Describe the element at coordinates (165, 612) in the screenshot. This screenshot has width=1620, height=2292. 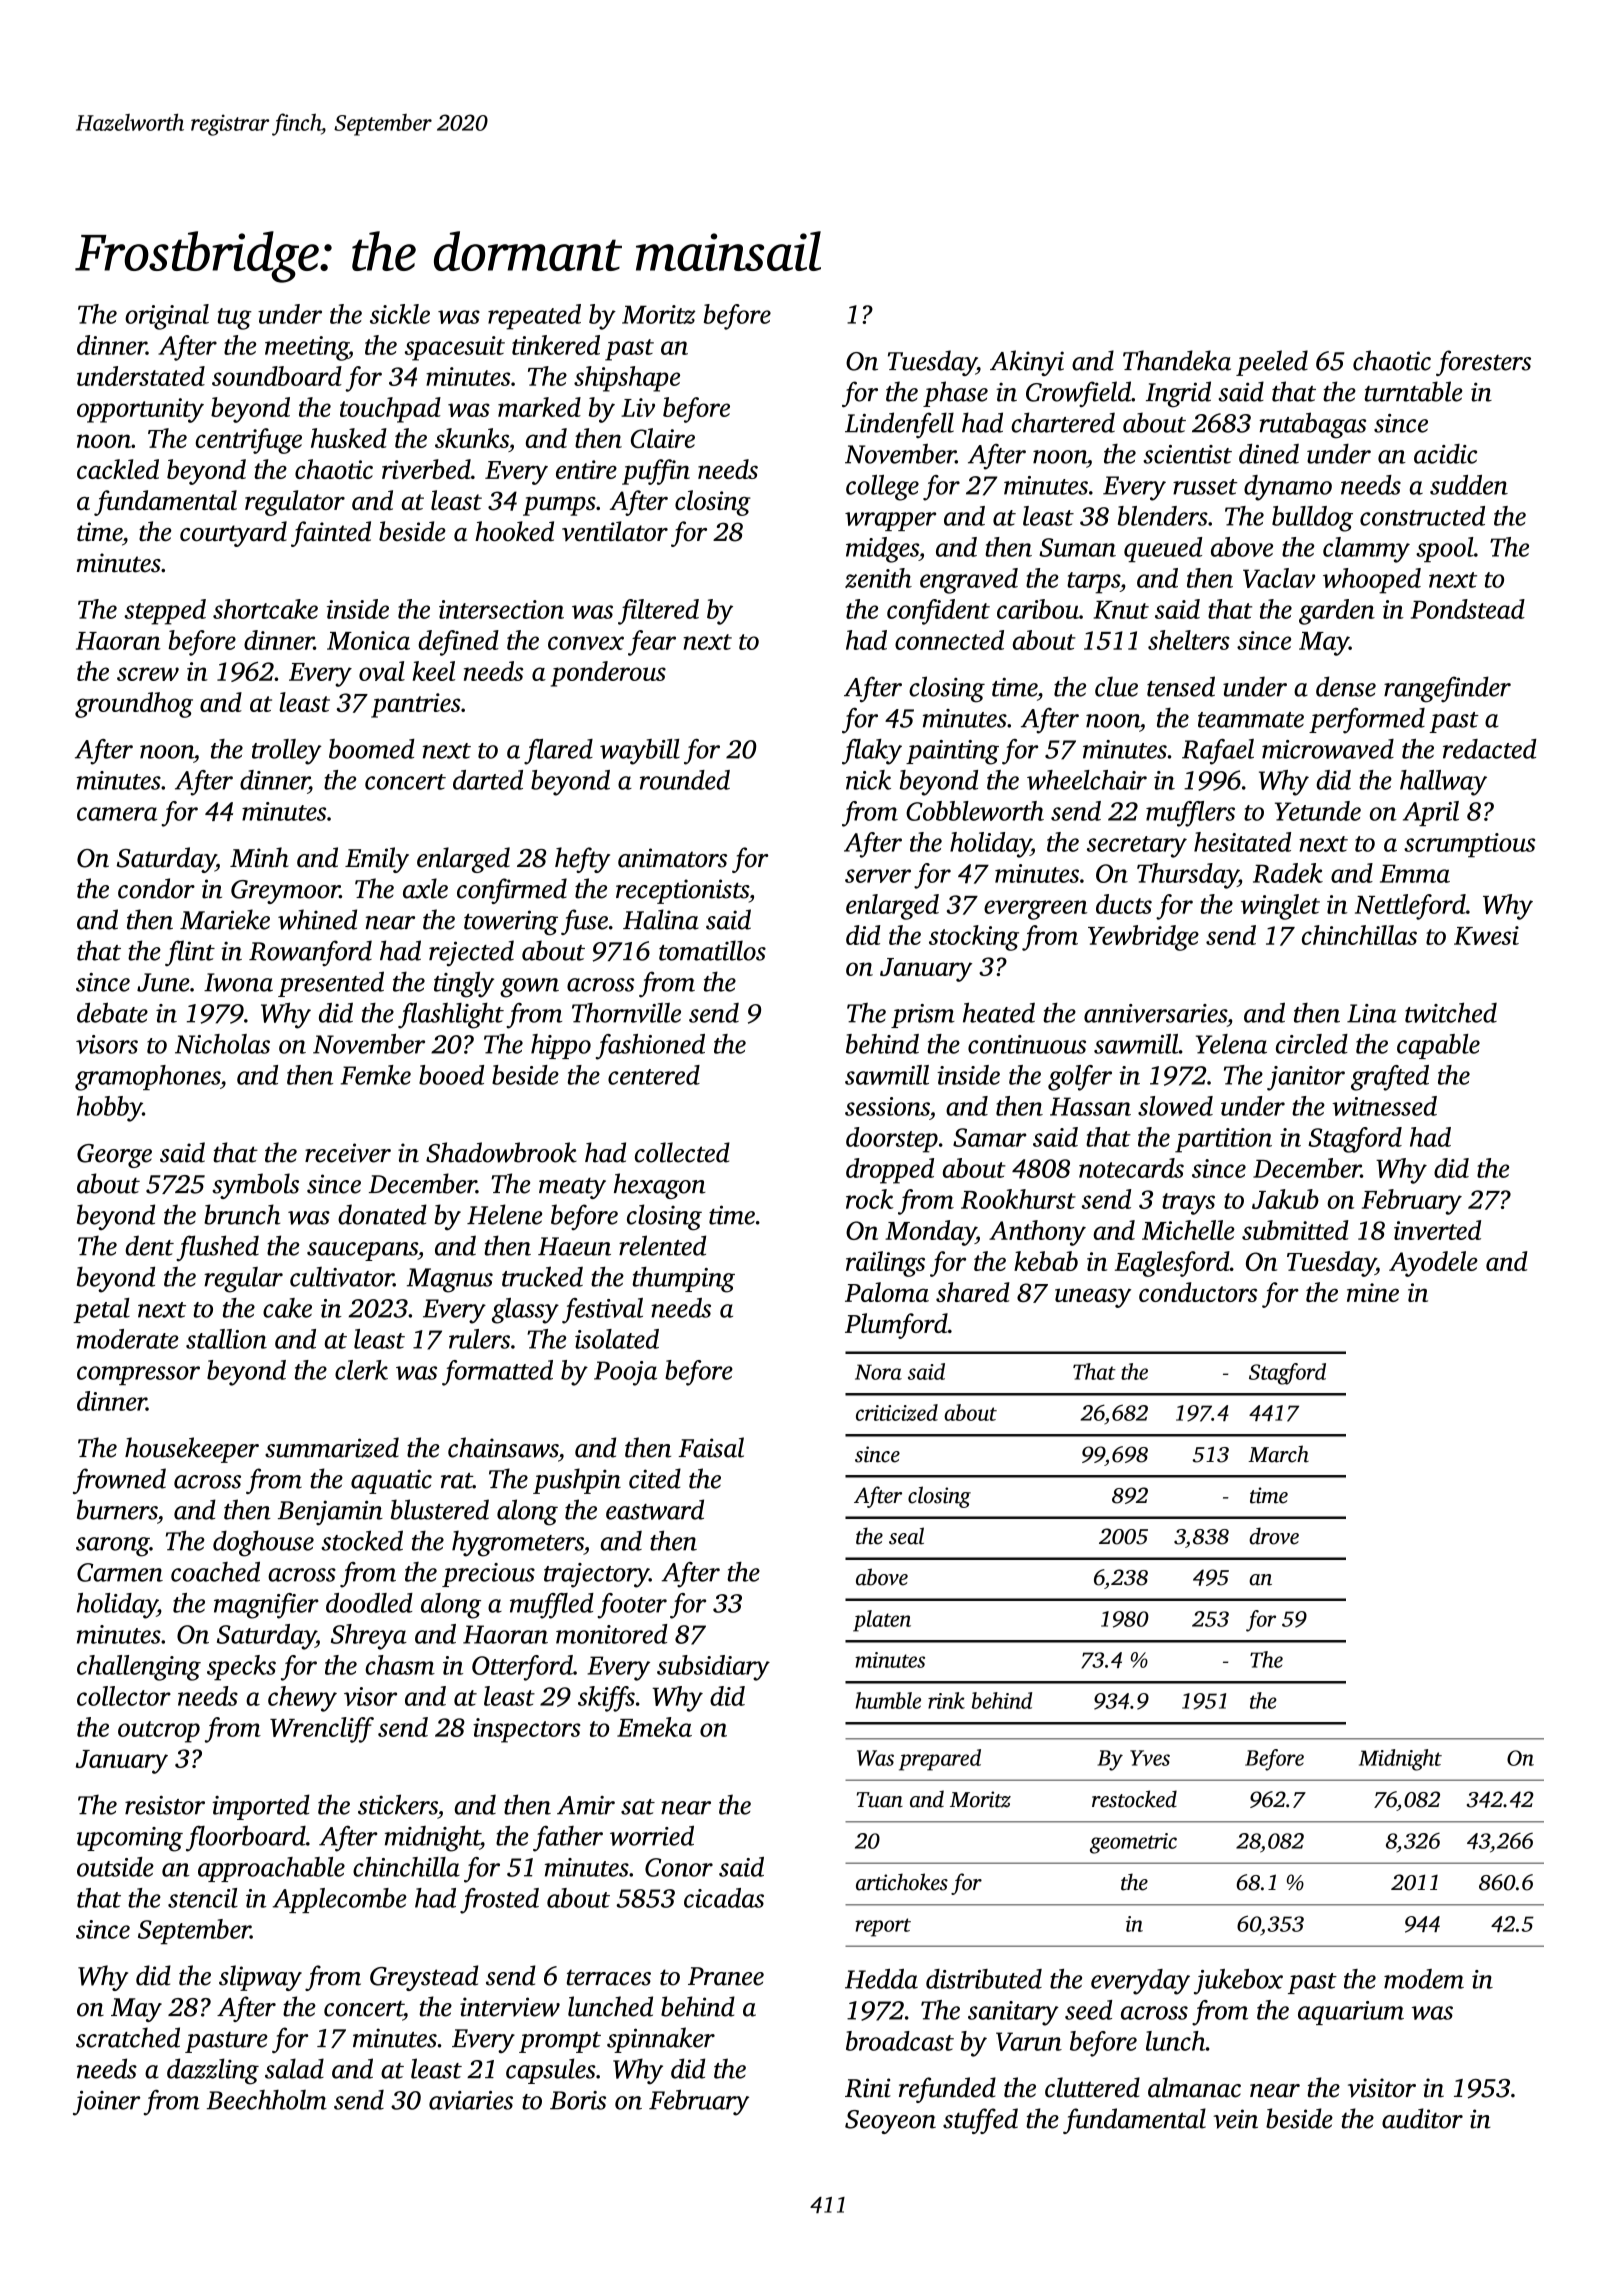
I see `stepped` at that location.
